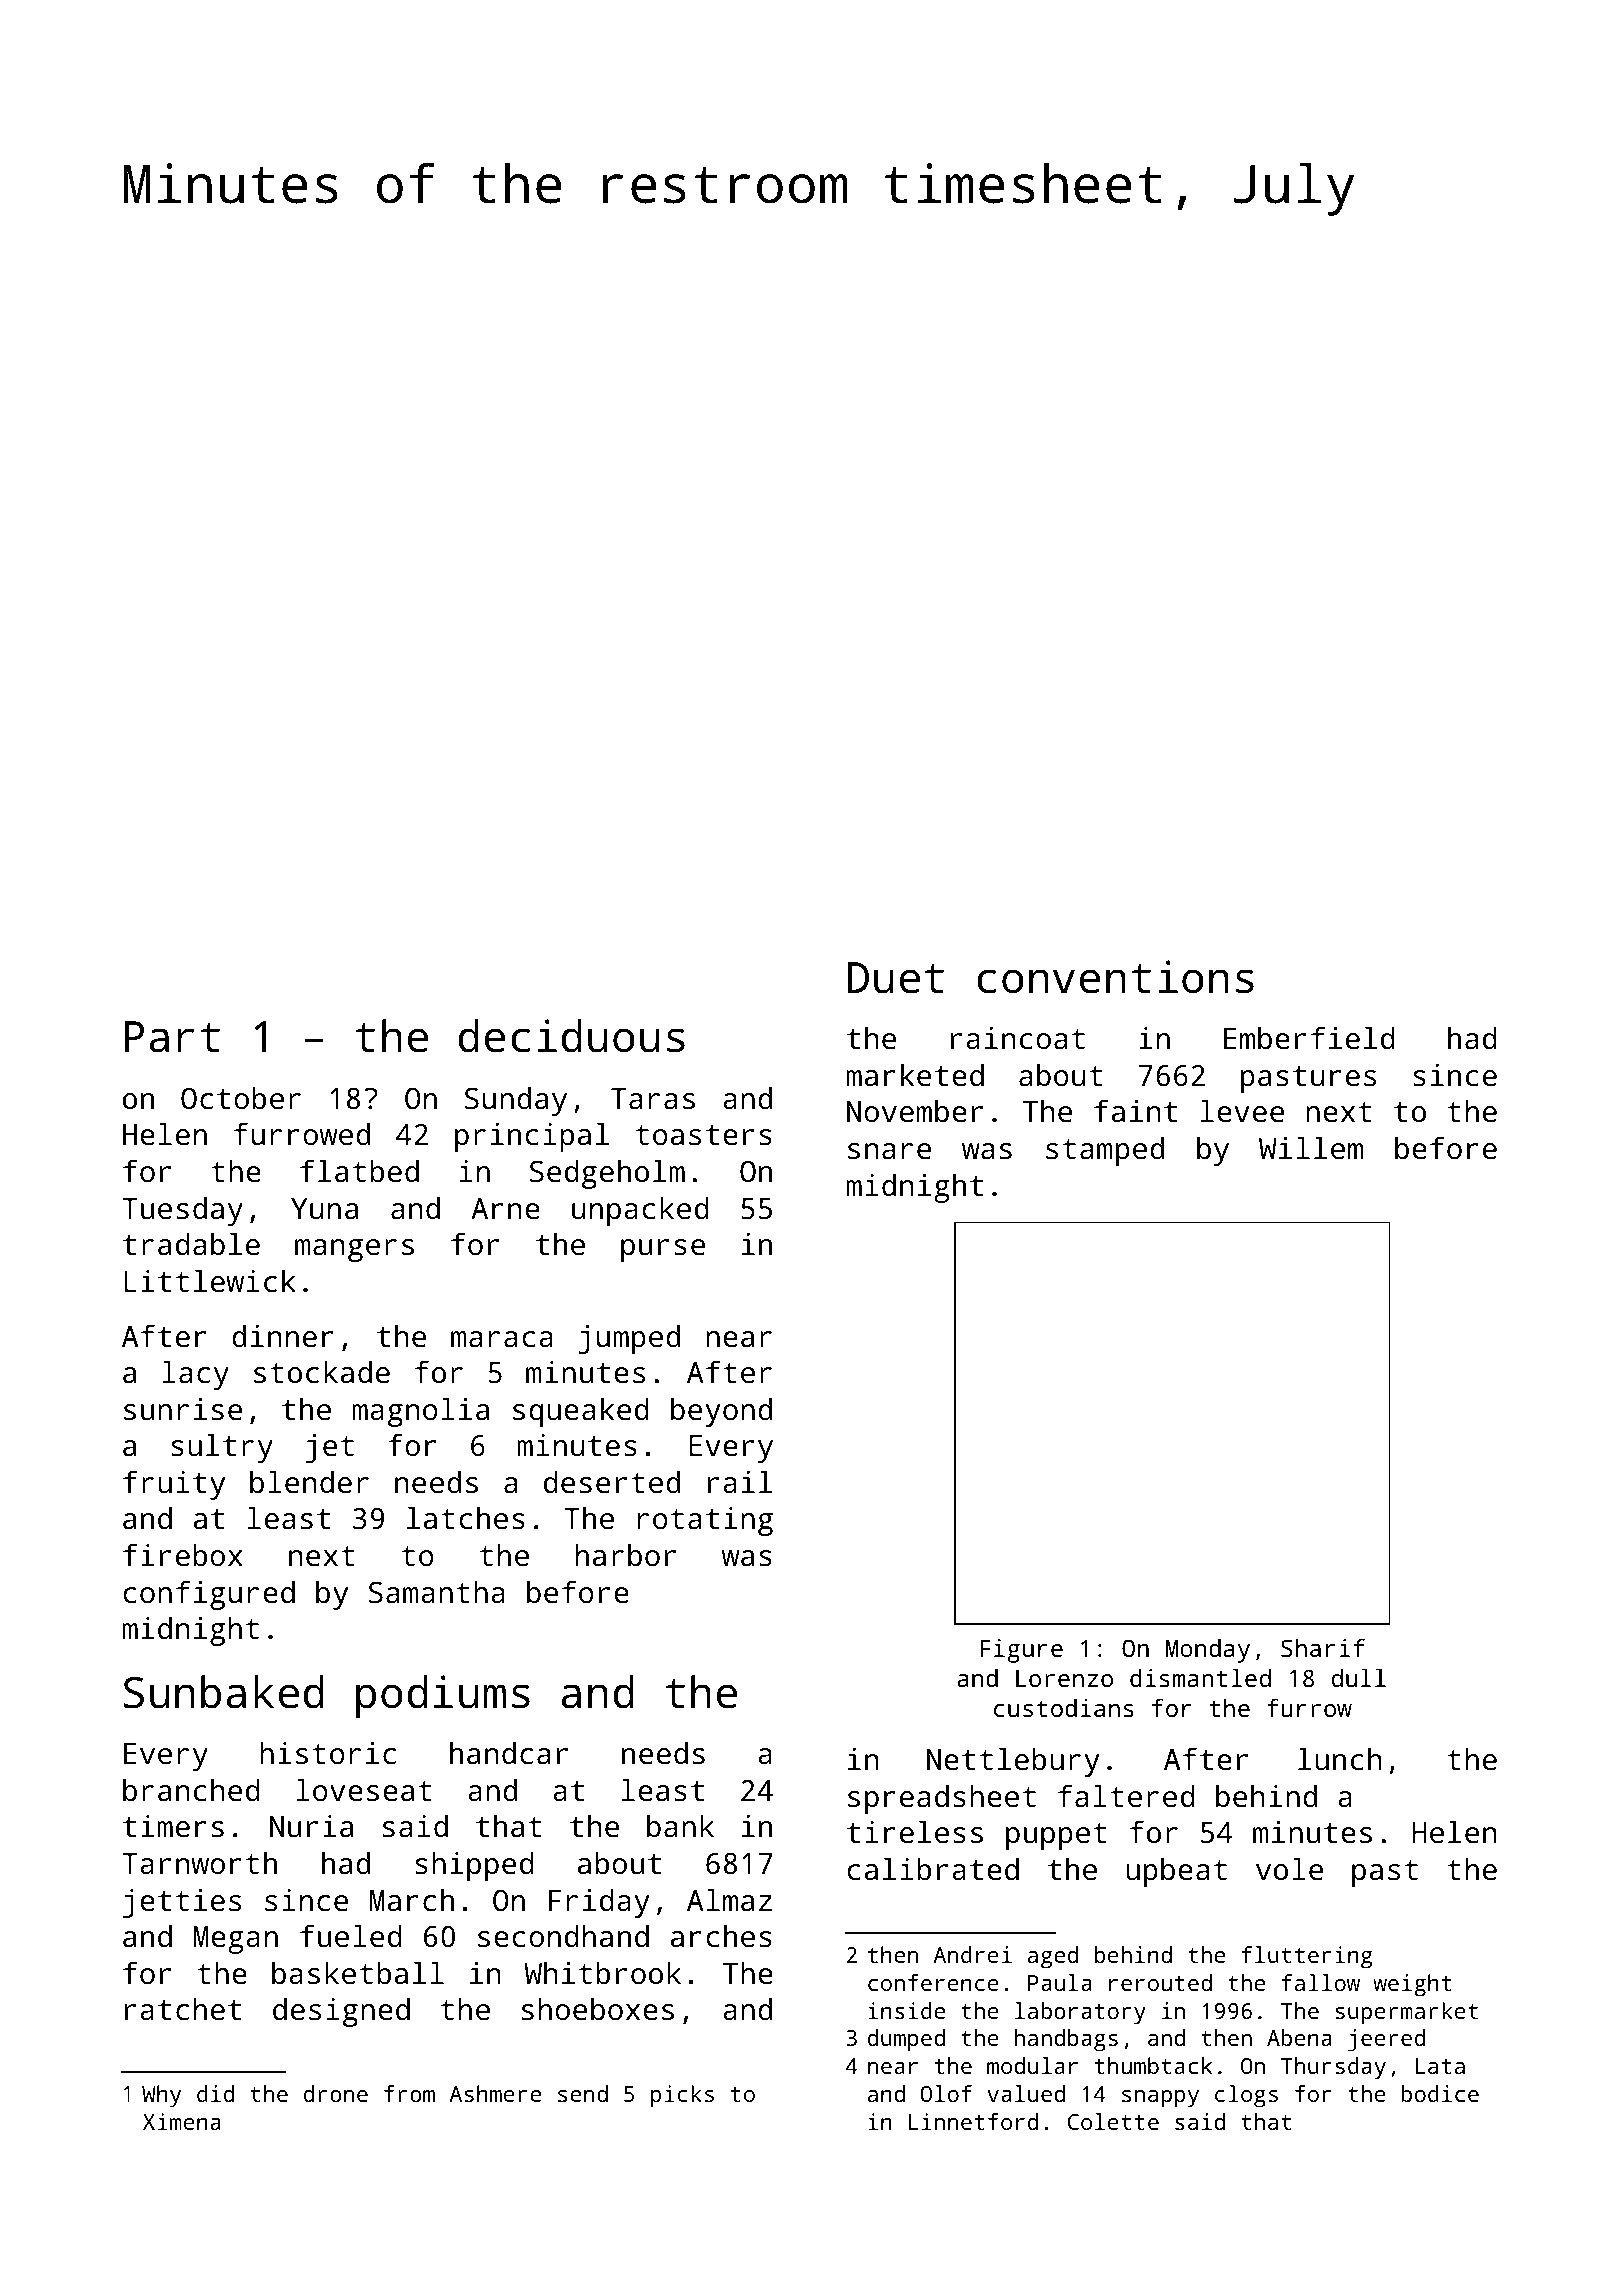 This screenshot has height=2292, width=1620. What do you see at coordinates (191, 1244) in the screenshot?
I see `tradable` at bounding box center [191, 1244].
